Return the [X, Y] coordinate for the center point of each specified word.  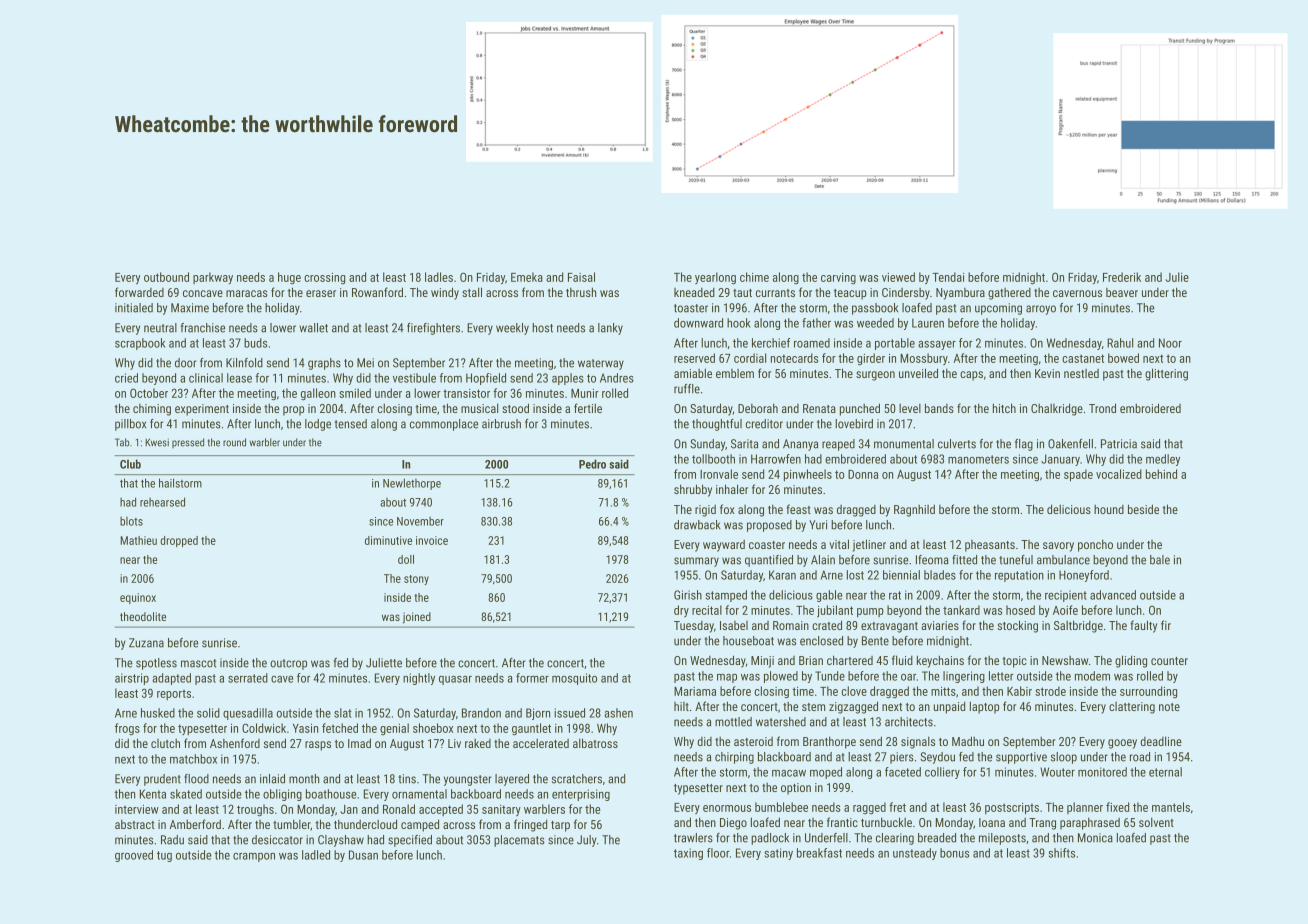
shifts [1062, 853]
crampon [254, 857]
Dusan [363, 855]
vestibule [414, 378]
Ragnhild [914, 510]
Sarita [744, 444]
